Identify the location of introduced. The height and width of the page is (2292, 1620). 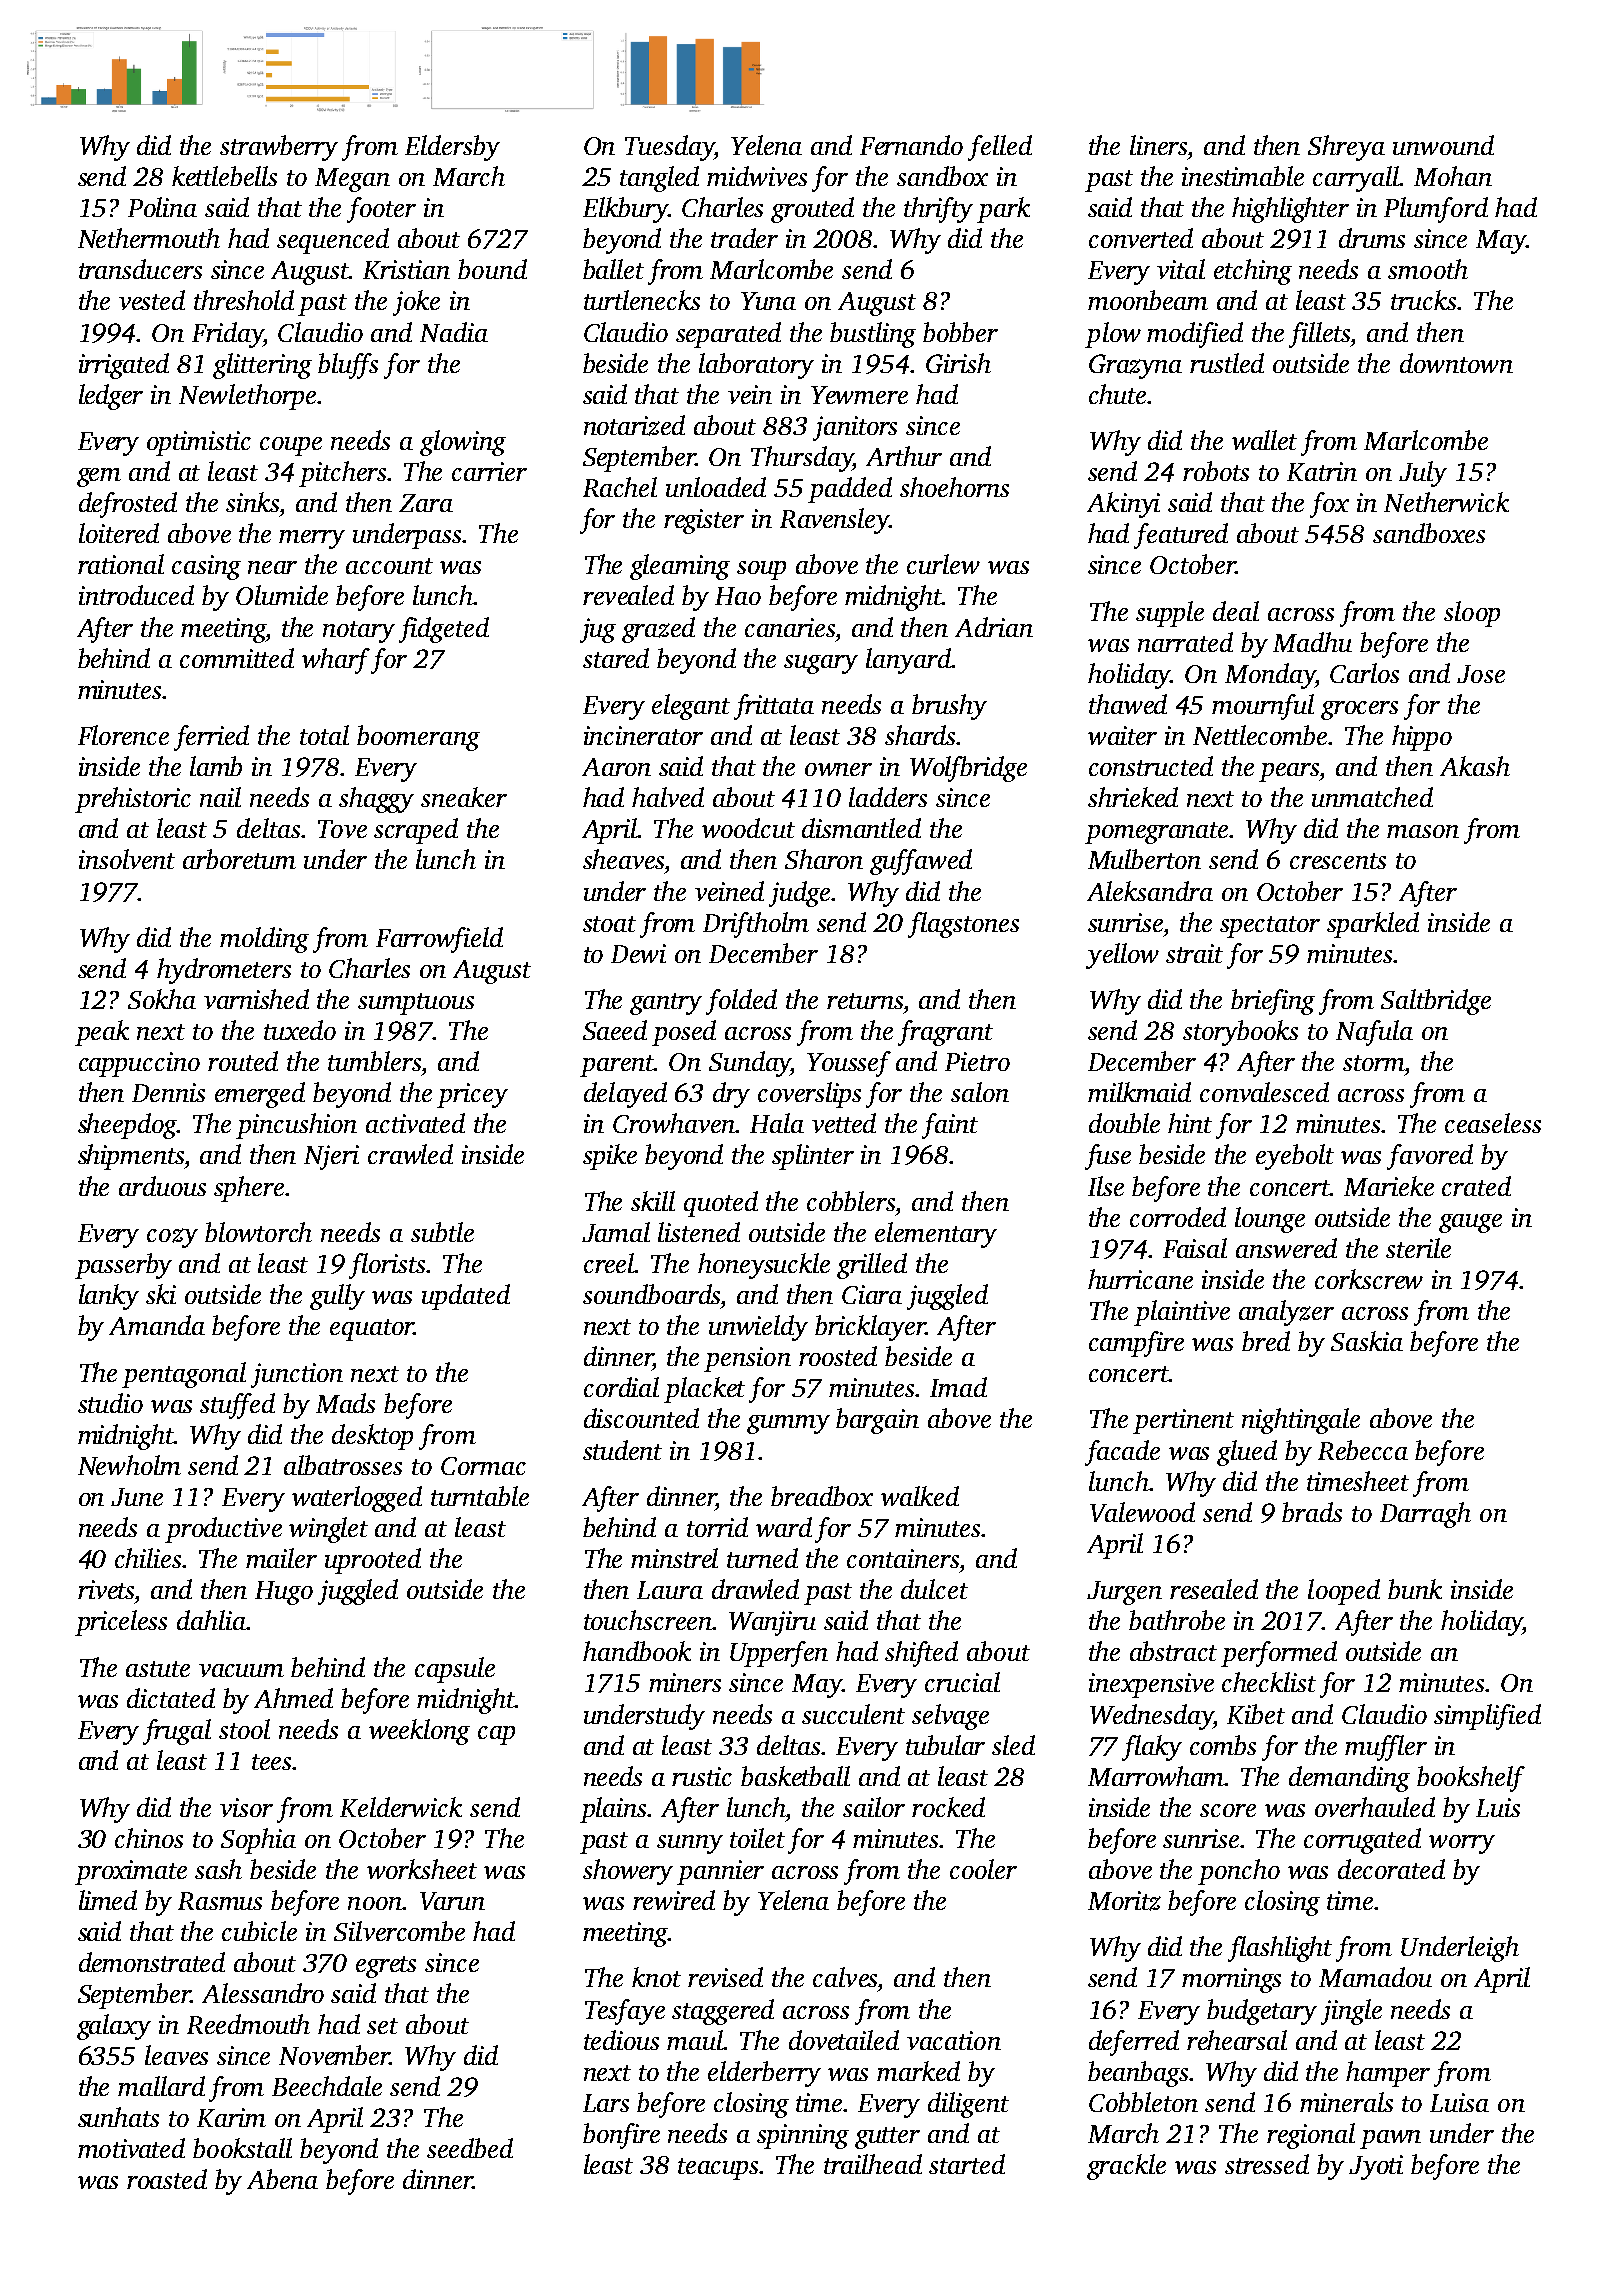
(136, 595).
